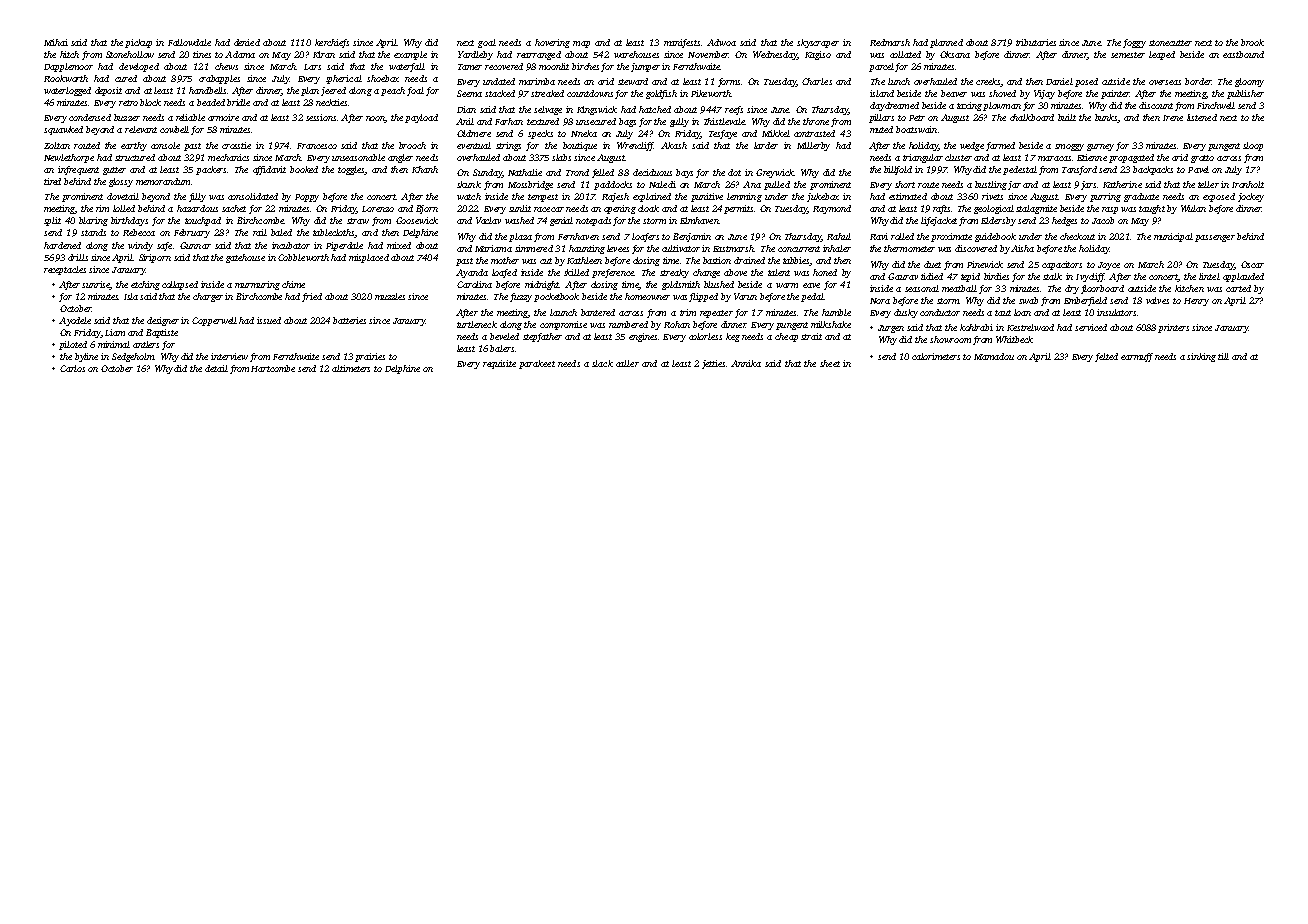 The width and height of the screenshot is (1308, 924). Describe the element at coordinates (62, 245) in the screenshot. I see `hardened` at that location.
